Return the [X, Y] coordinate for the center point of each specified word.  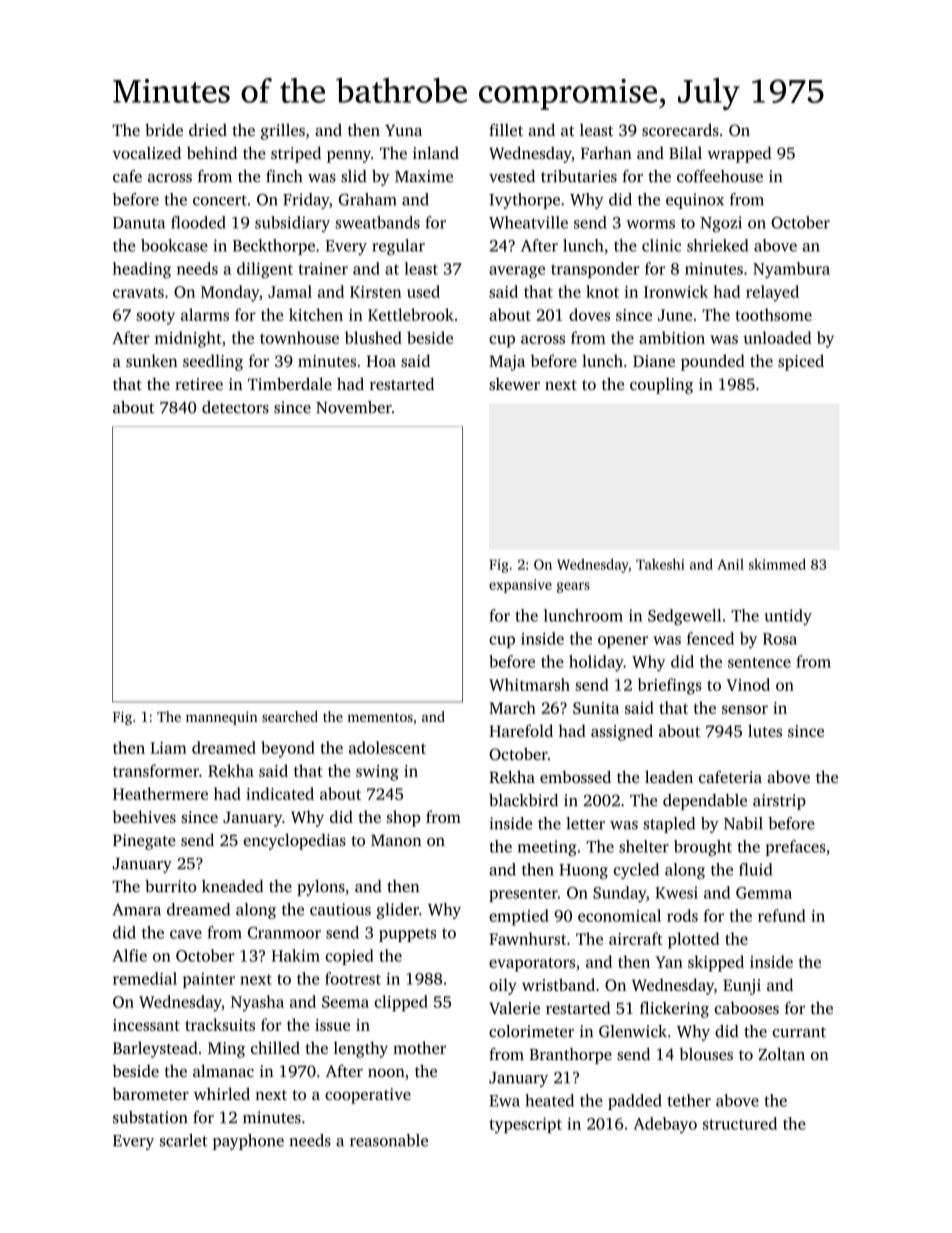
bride [164, 129]
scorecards [680, 129]
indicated [280, 793]
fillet [506, 129]
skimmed [777, 564]
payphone [248, 1142]
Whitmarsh [529, 684]
